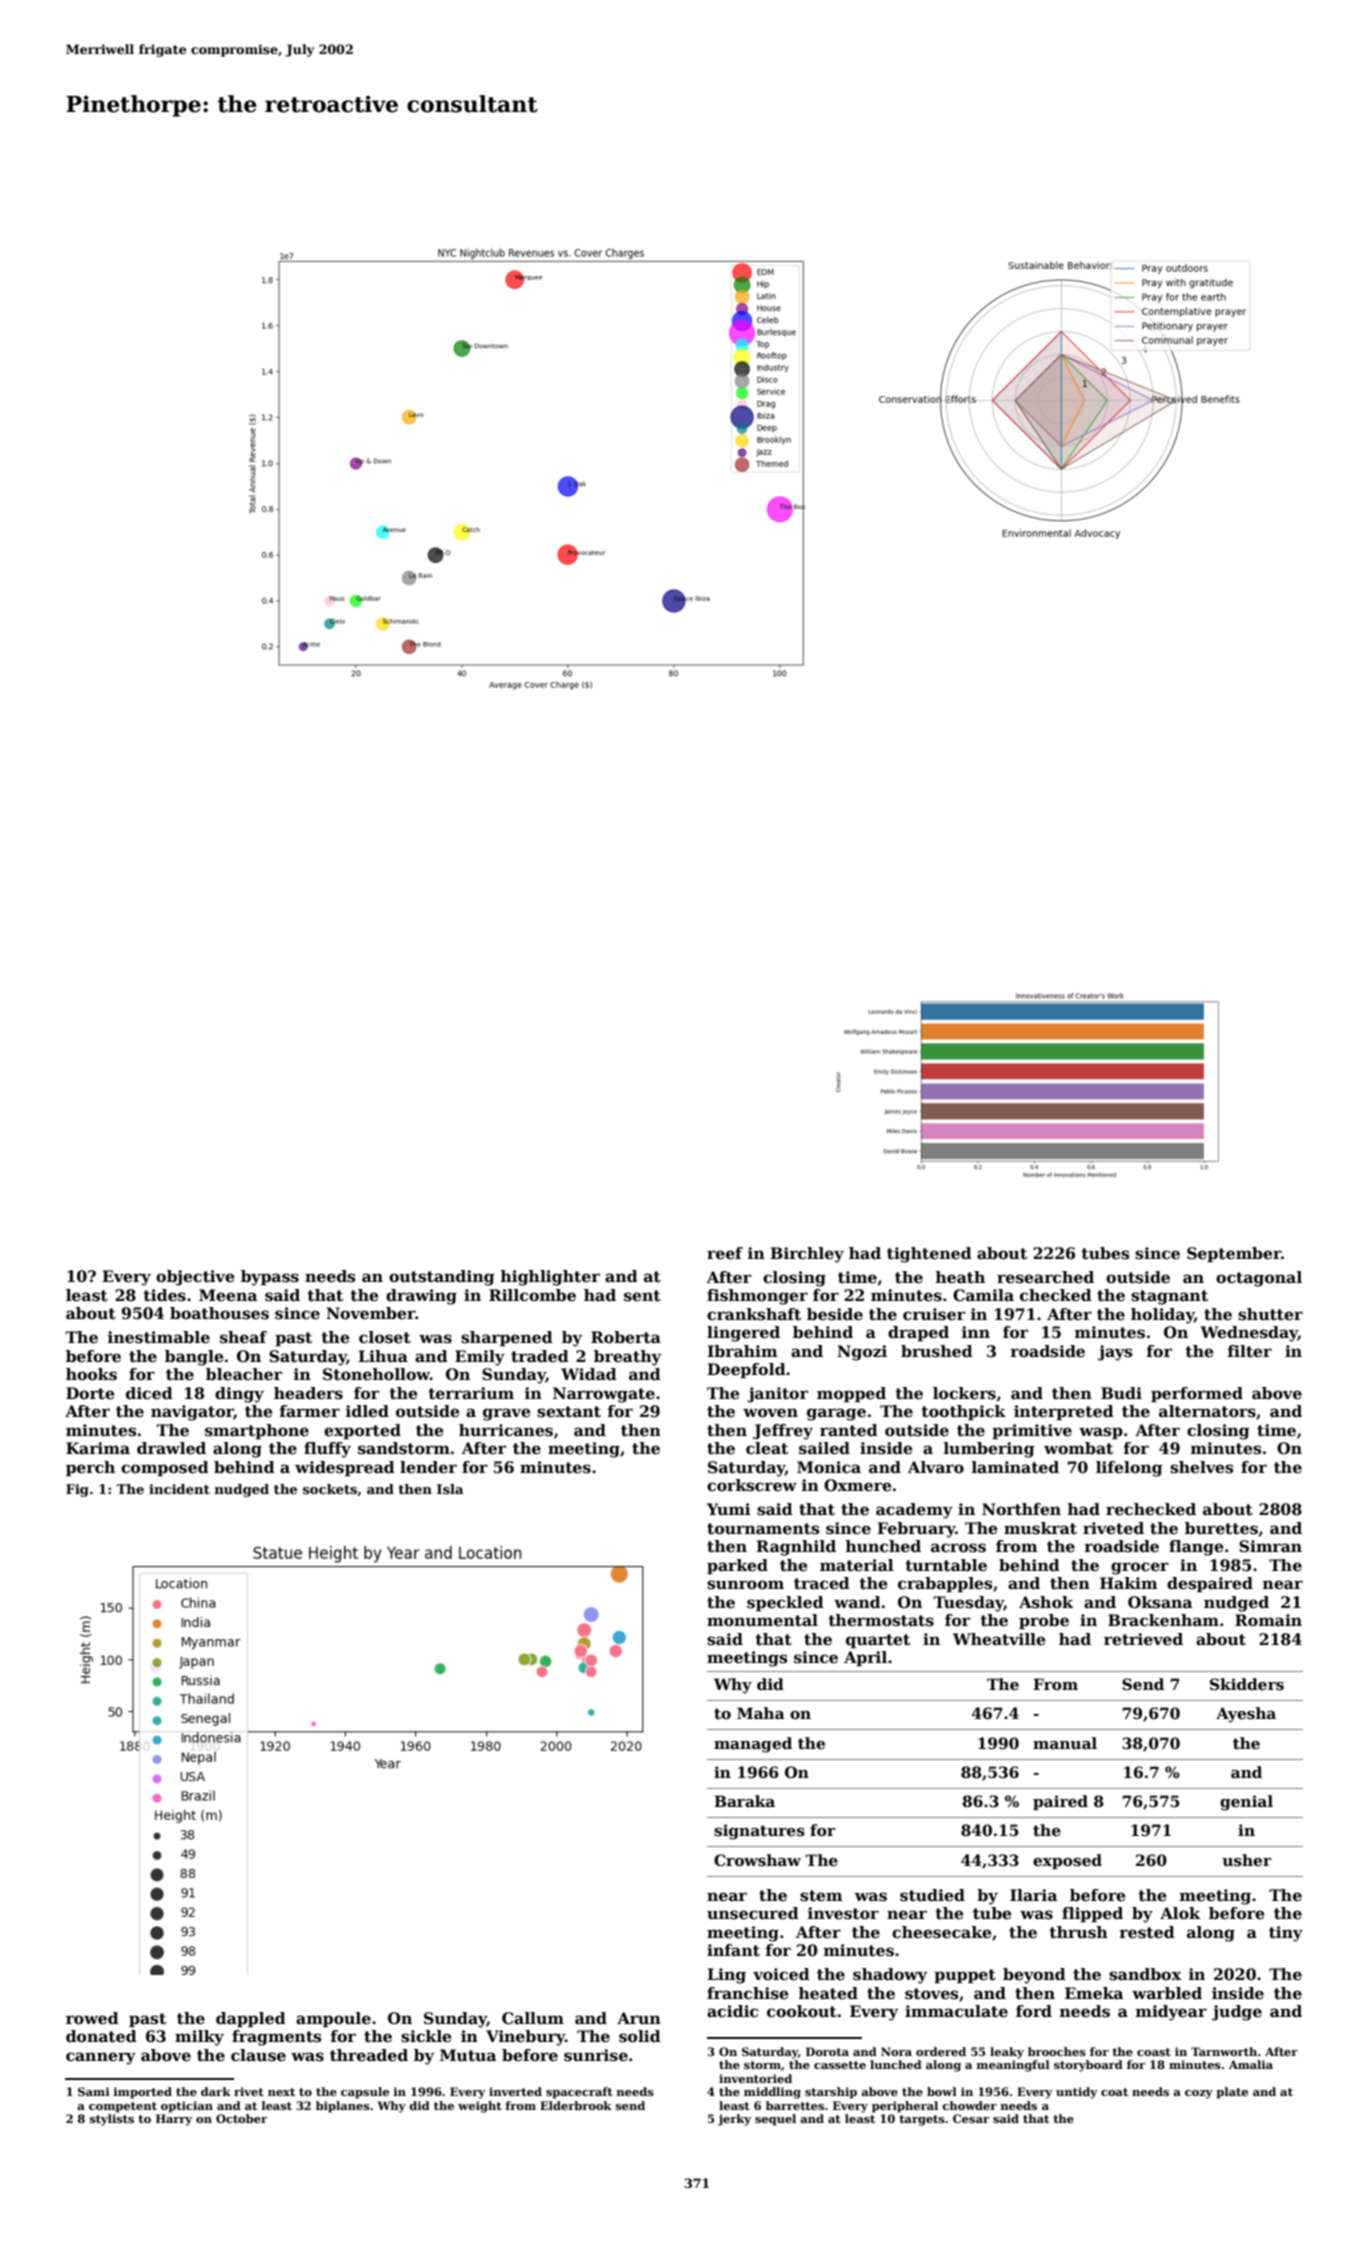  What do you see at coordinates (1034, 1976) in the screenshot?
I see `beyond` at bounding box center [1034, 1976].
